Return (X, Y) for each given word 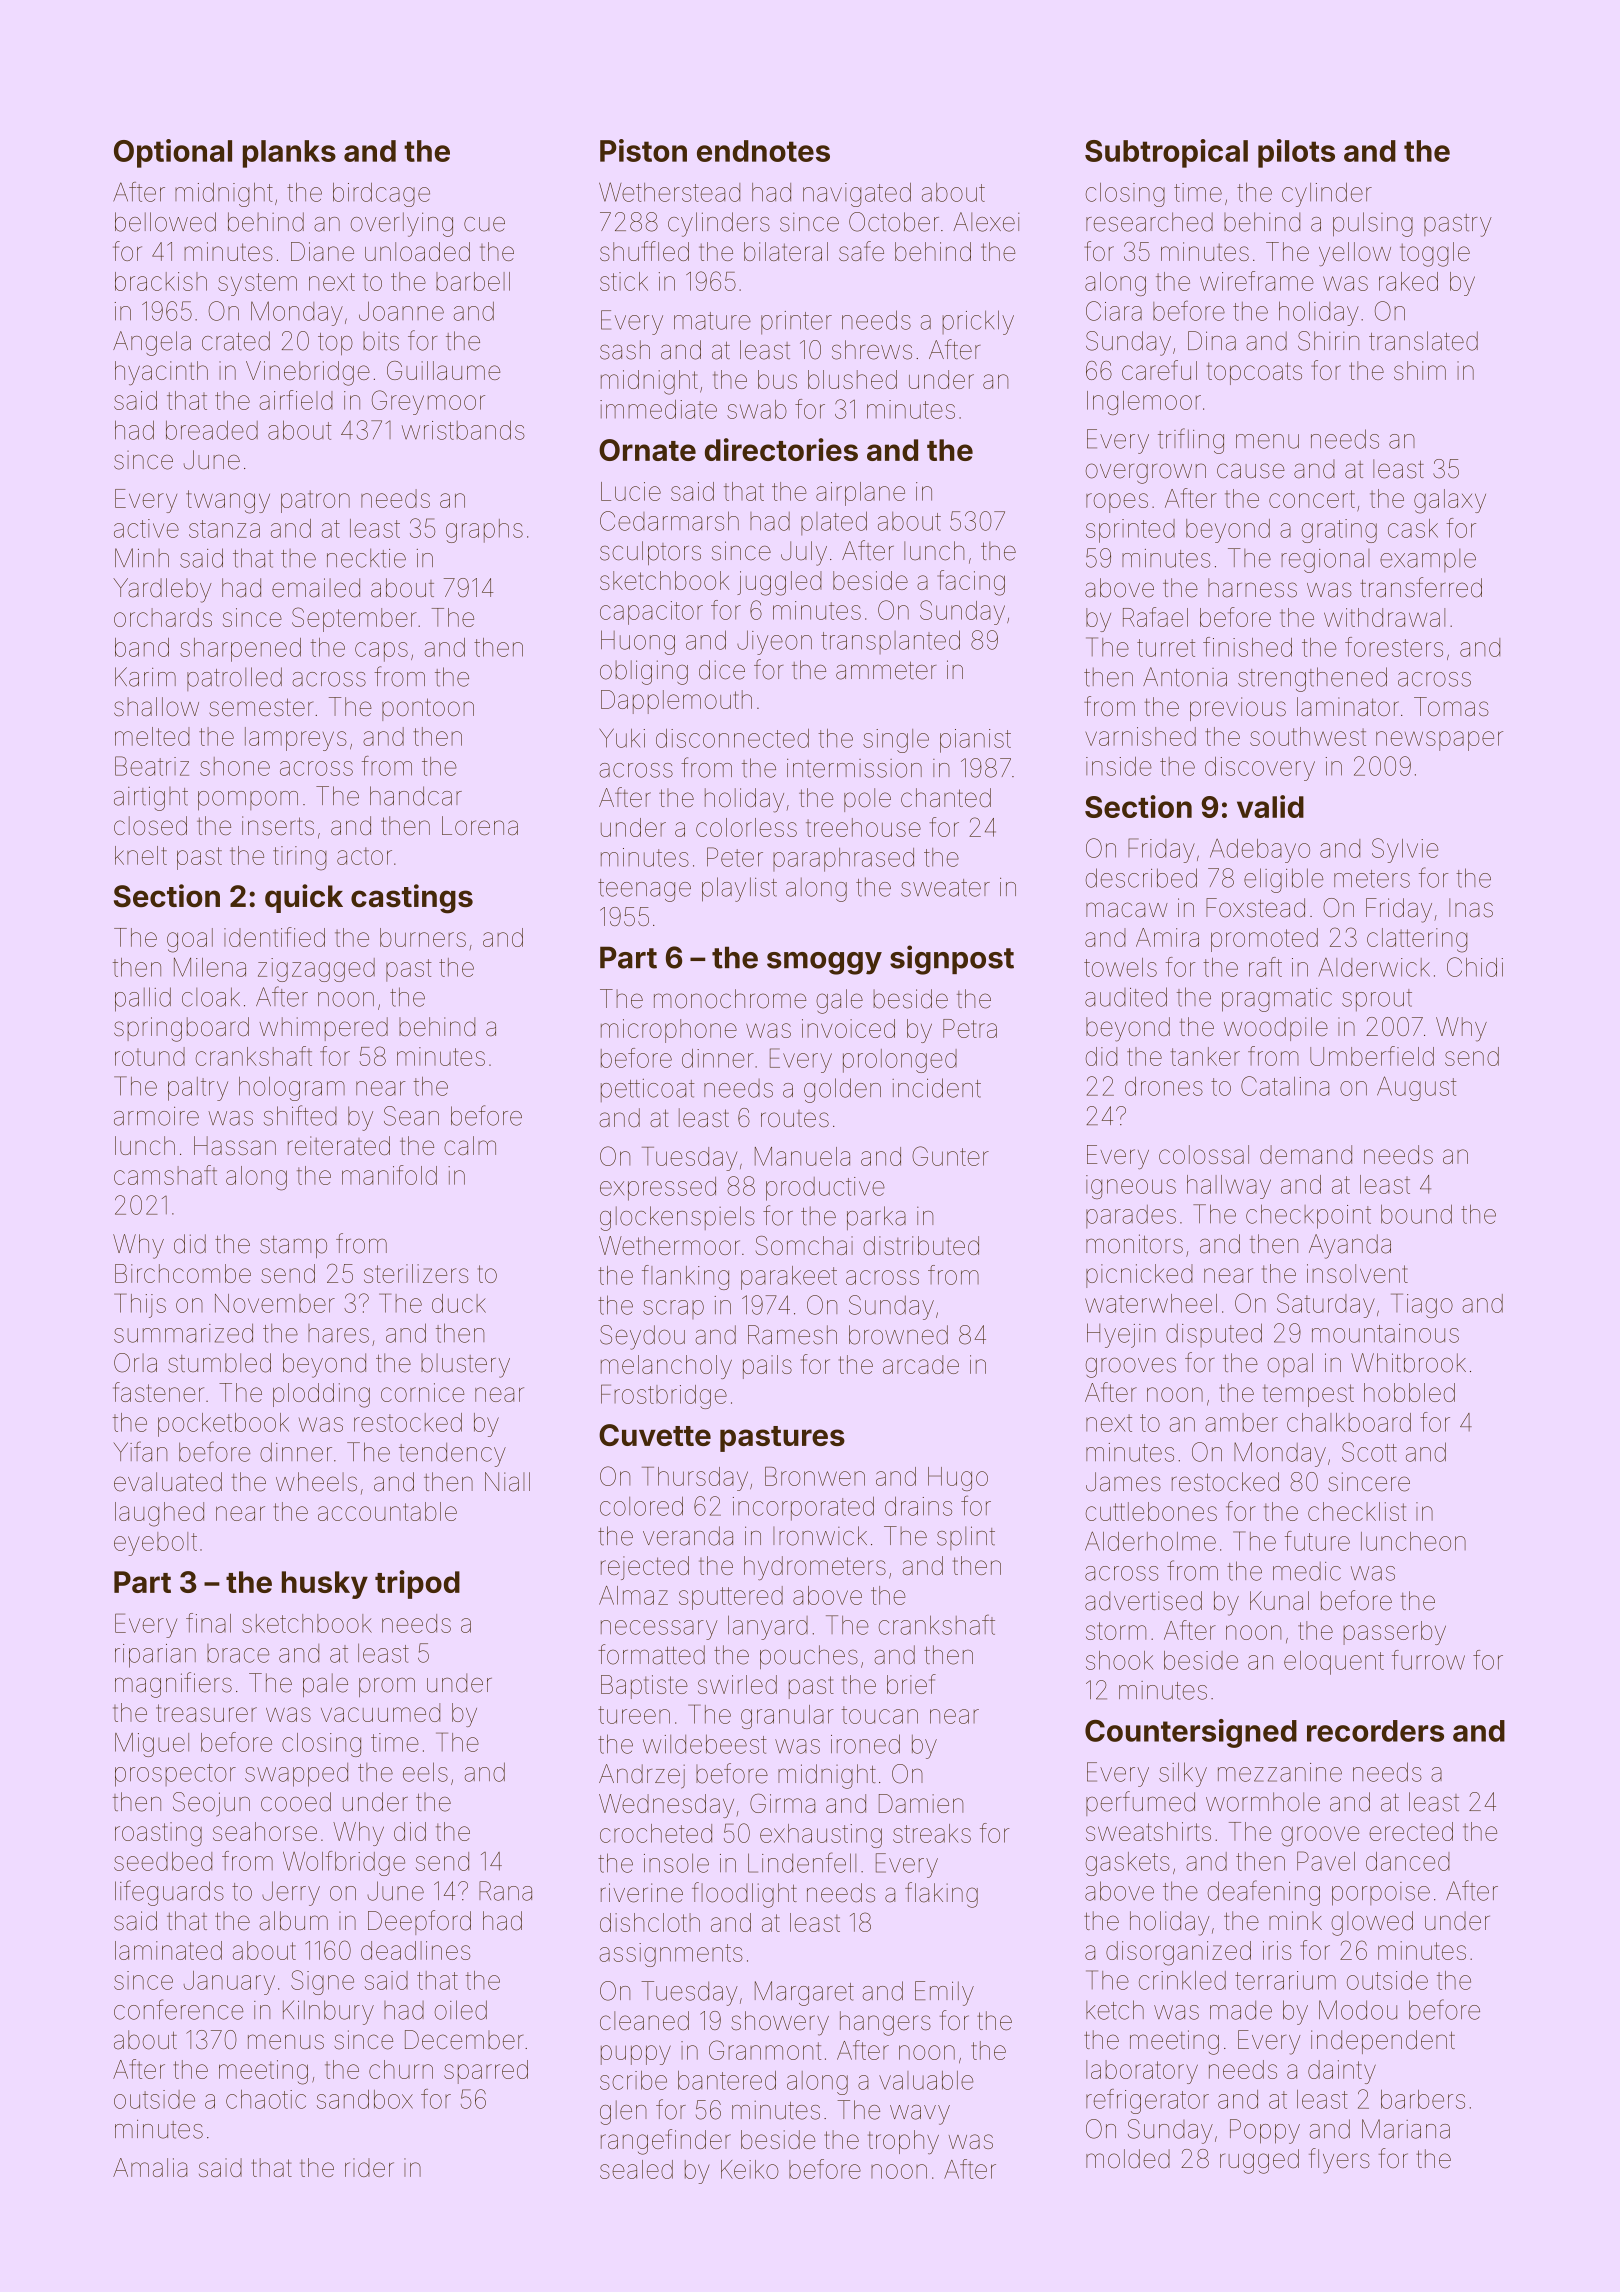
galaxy (1450, 501)
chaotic (266, 2099)
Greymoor (428, 402)
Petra (970, 1028)
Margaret (804, 1993)
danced (1408, 1861)
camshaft (165, 1175)
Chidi (1475, 967)
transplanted (890, 642)
